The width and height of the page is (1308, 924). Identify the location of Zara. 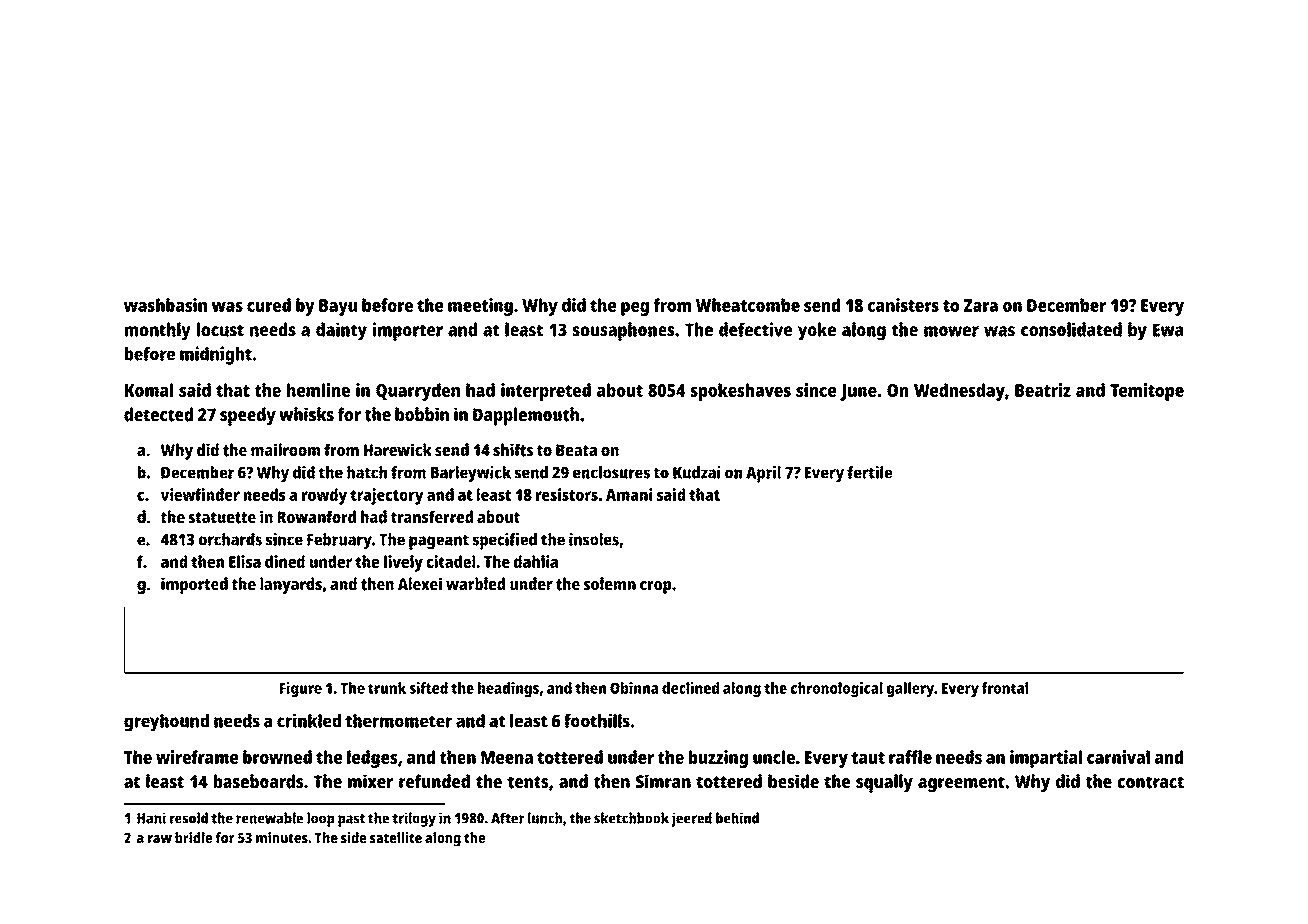
(981, 305).
